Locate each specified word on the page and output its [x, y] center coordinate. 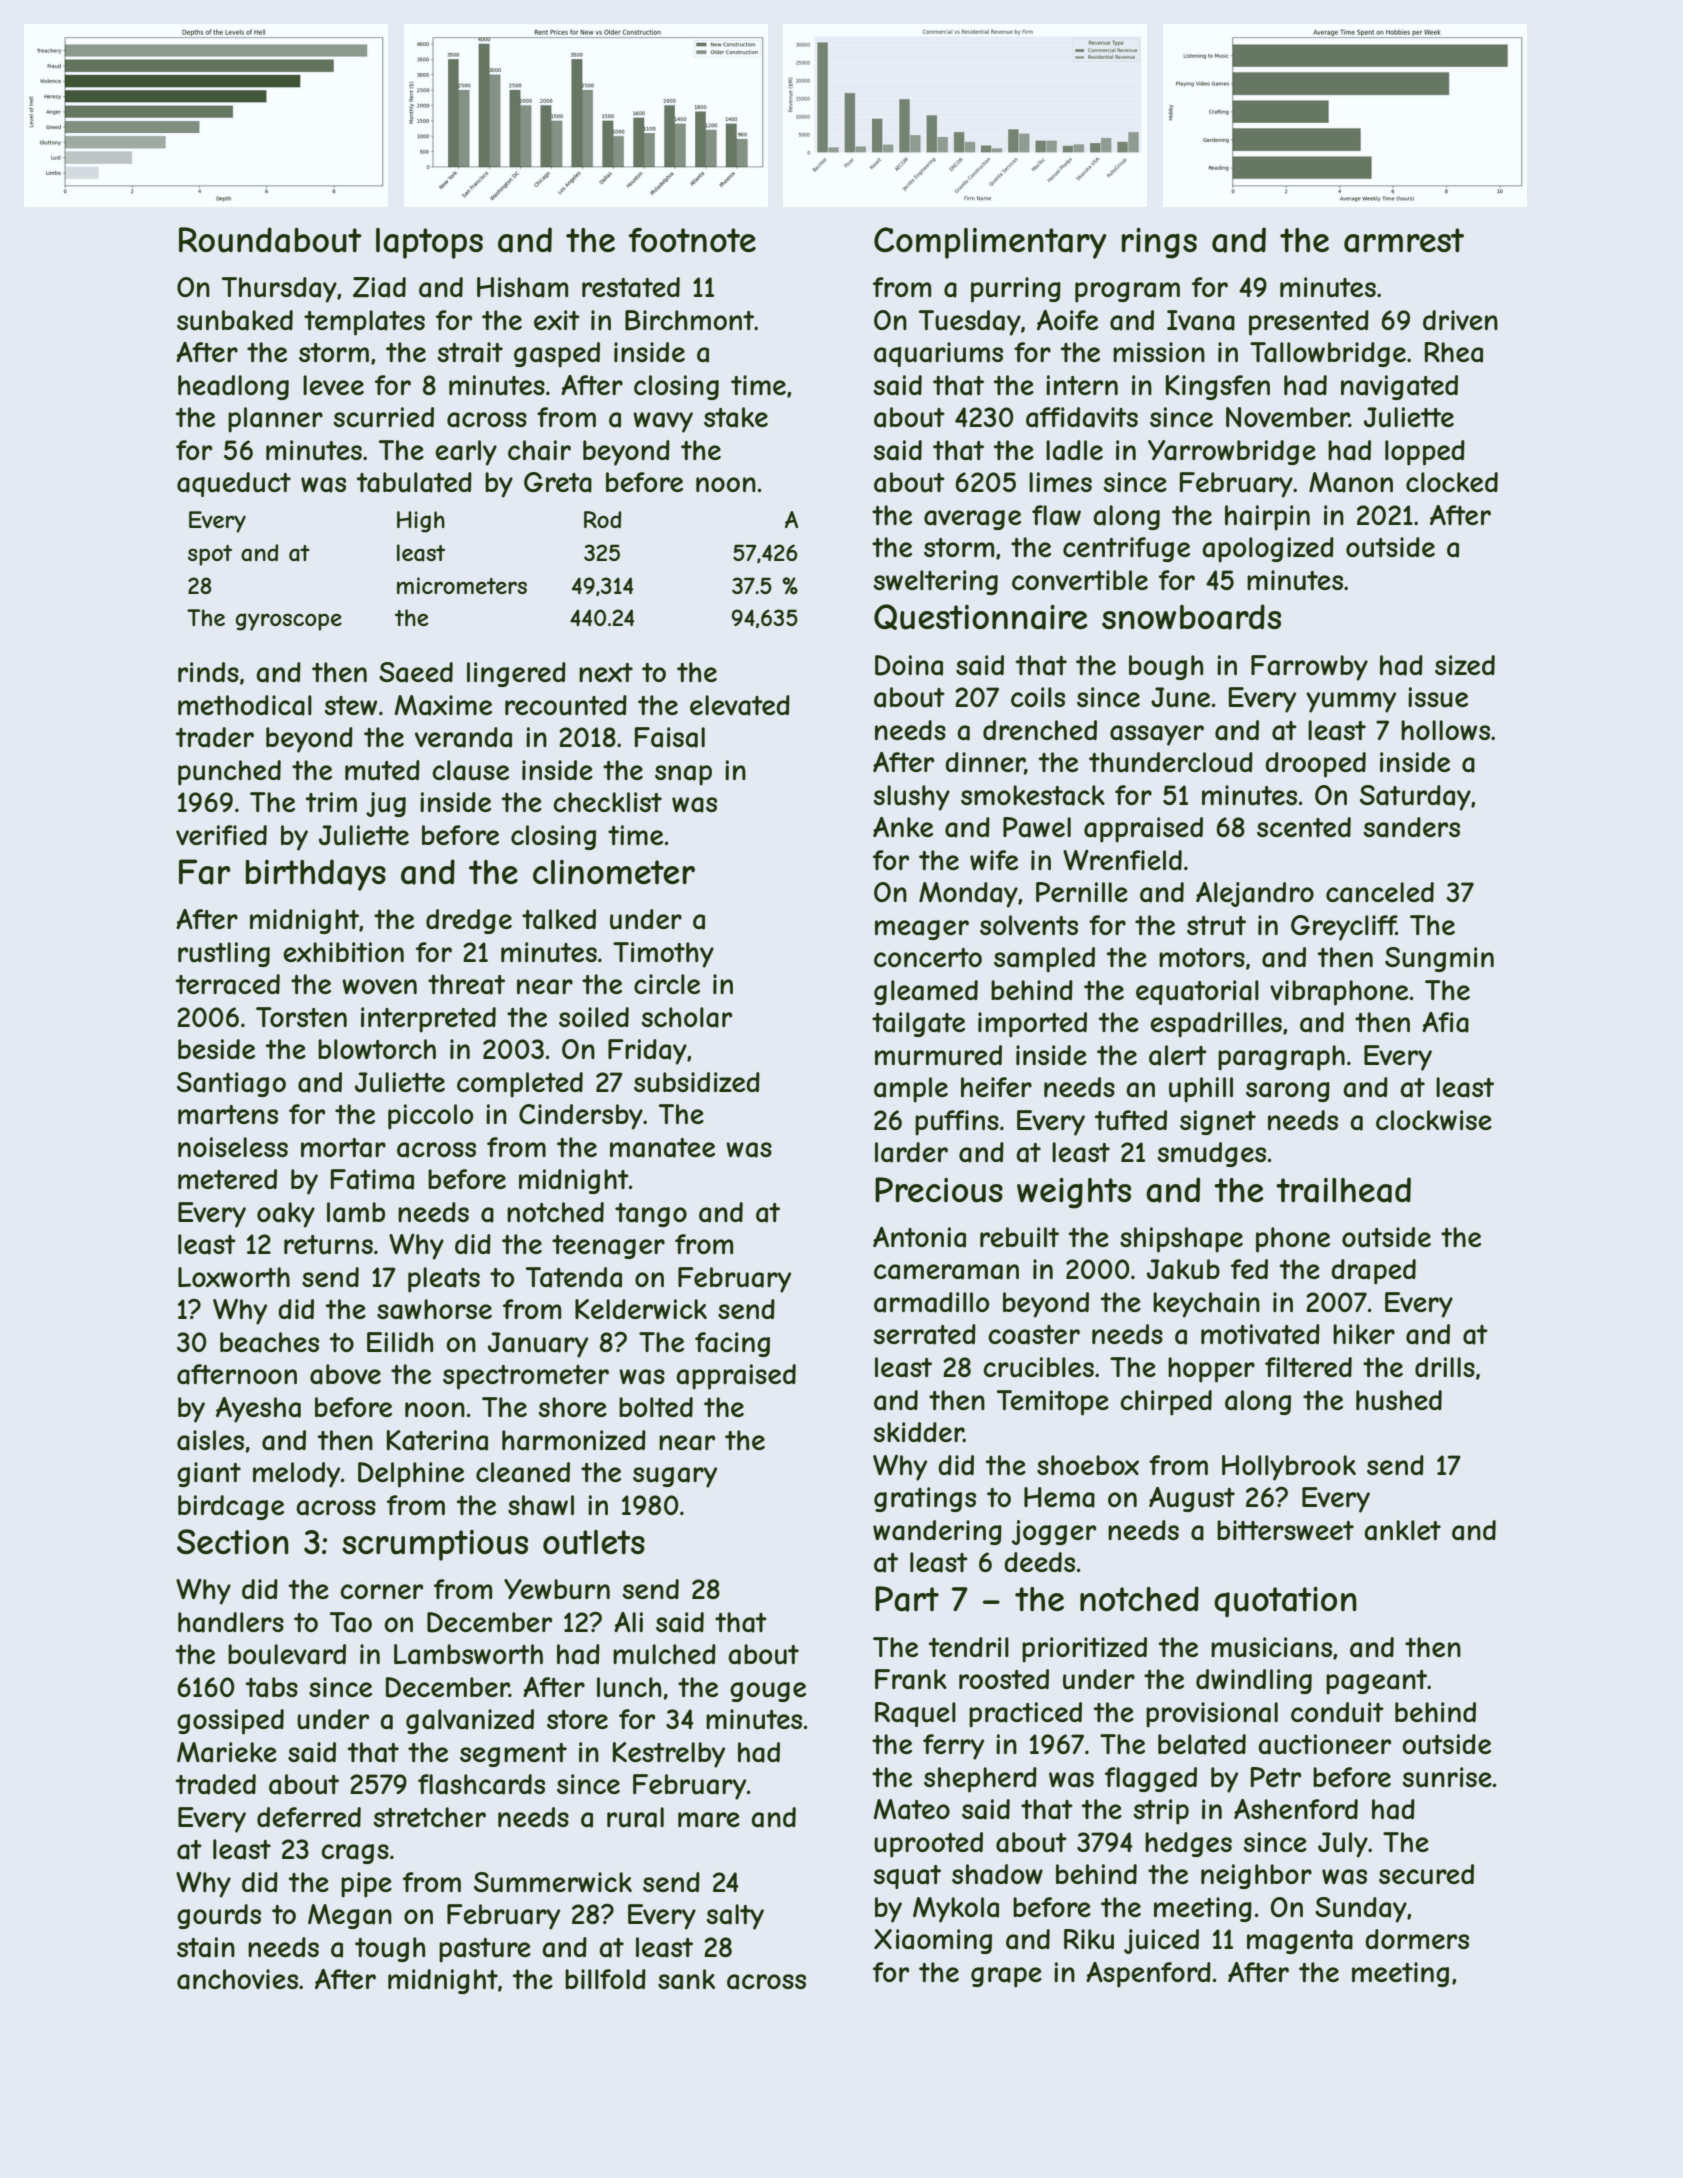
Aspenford [1148, 1975]
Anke [903, 827]
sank [686, 1979]
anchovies [237, 1979]
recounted [566, 705]
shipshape [1181, 1240]
